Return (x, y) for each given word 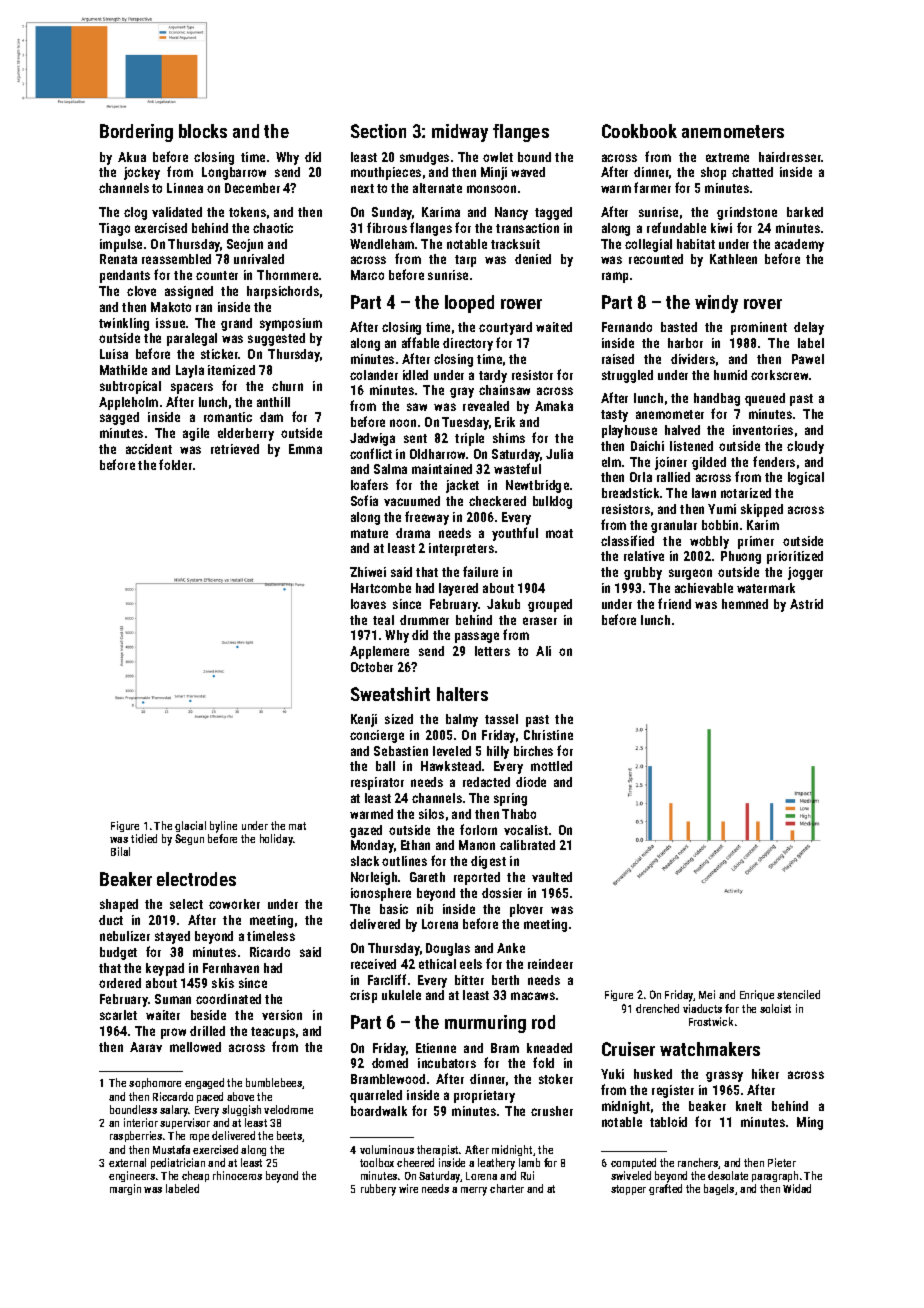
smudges (424, 158)
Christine (548, 735)
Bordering (136, 133)
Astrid (806, 604)
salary (174, 1111)
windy (716, 304)
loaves (368, 604)
